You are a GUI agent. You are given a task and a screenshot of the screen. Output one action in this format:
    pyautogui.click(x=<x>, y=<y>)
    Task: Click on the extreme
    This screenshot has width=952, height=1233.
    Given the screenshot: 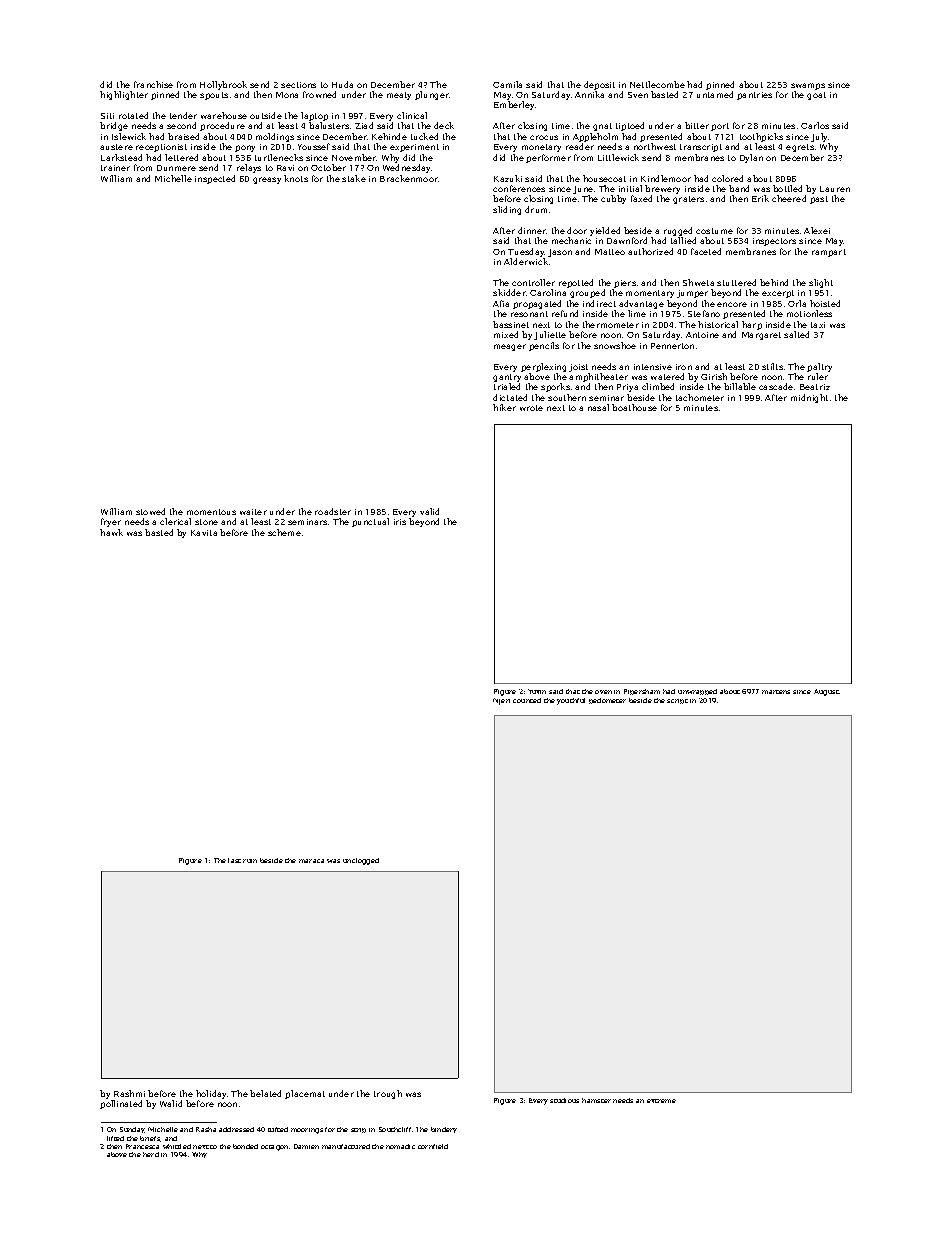 What is the action you would take?
    pyautogui.click(x=661, y=1101)
